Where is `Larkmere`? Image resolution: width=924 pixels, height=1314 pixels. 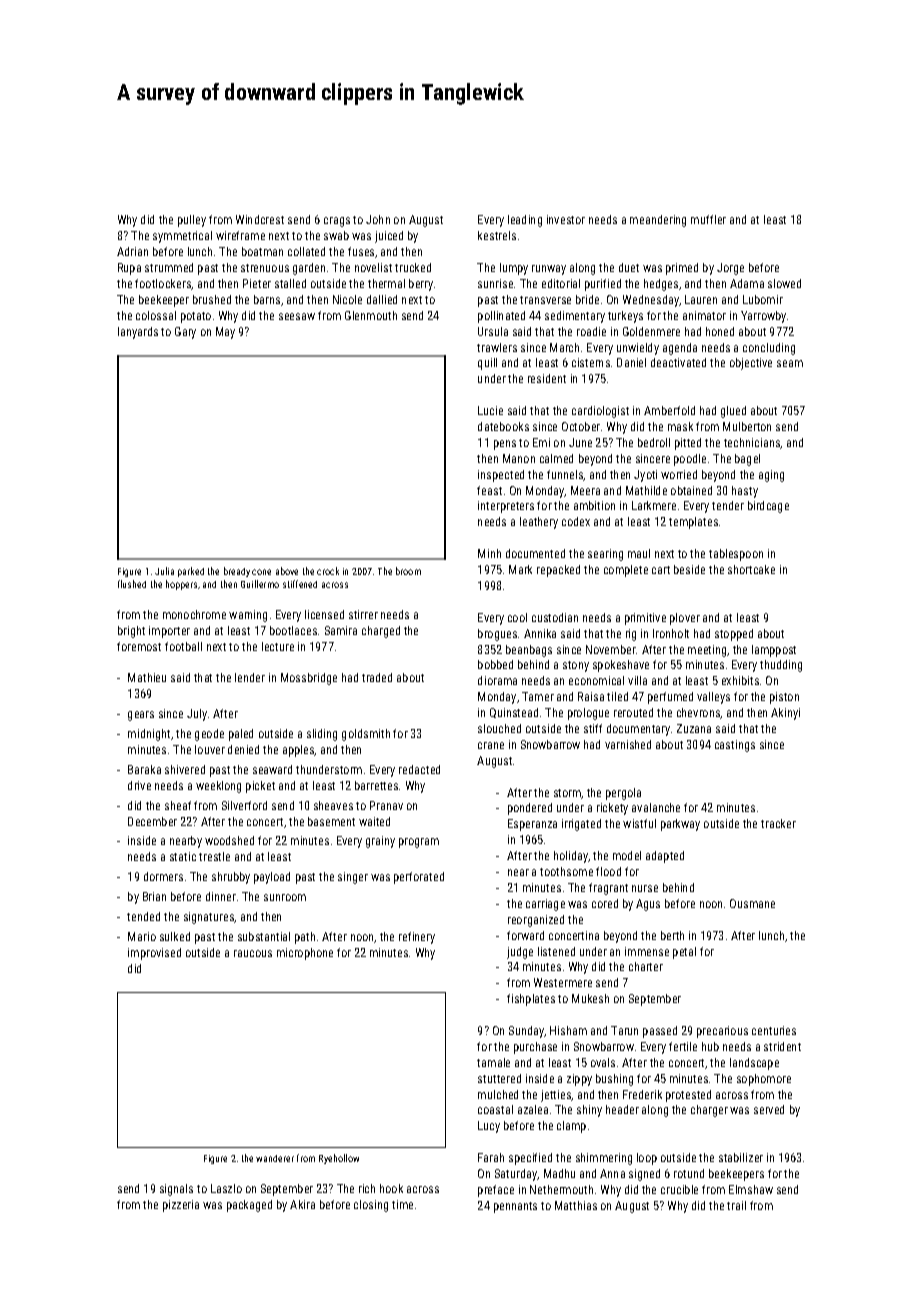 Larkmere is located at coordinates (654, 505).
